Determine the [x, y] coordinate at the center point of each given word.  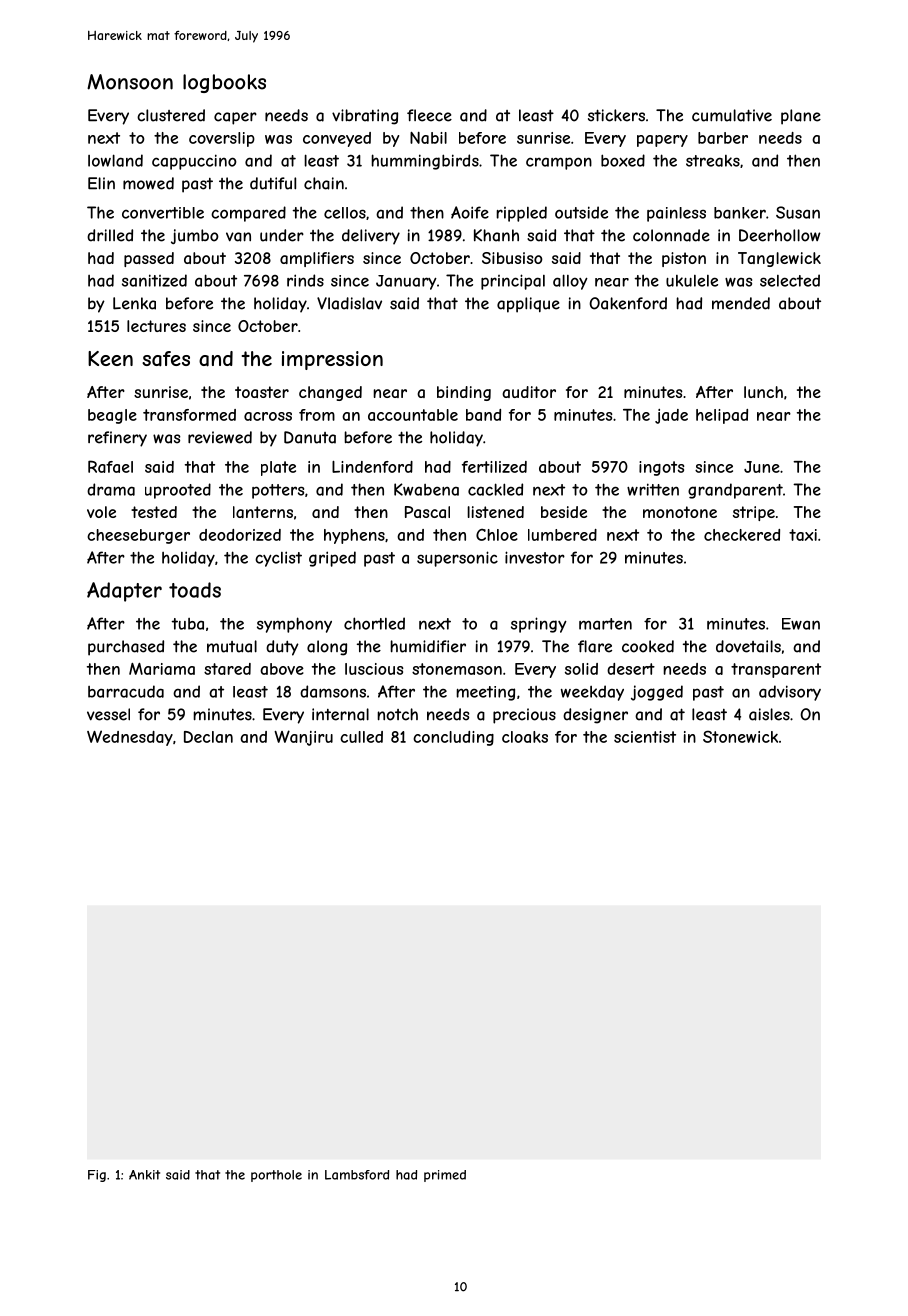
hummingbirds [425, 162]
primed [445, 1176]
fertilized [494, 467]
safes [166, 359]
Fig [97, 1176]
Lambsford [357, 1175]
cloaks [525, 737]
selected [790, 280]
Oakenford [628, 303]
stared [227, 669]
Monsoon [130, 82]
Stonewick [740, 736]
